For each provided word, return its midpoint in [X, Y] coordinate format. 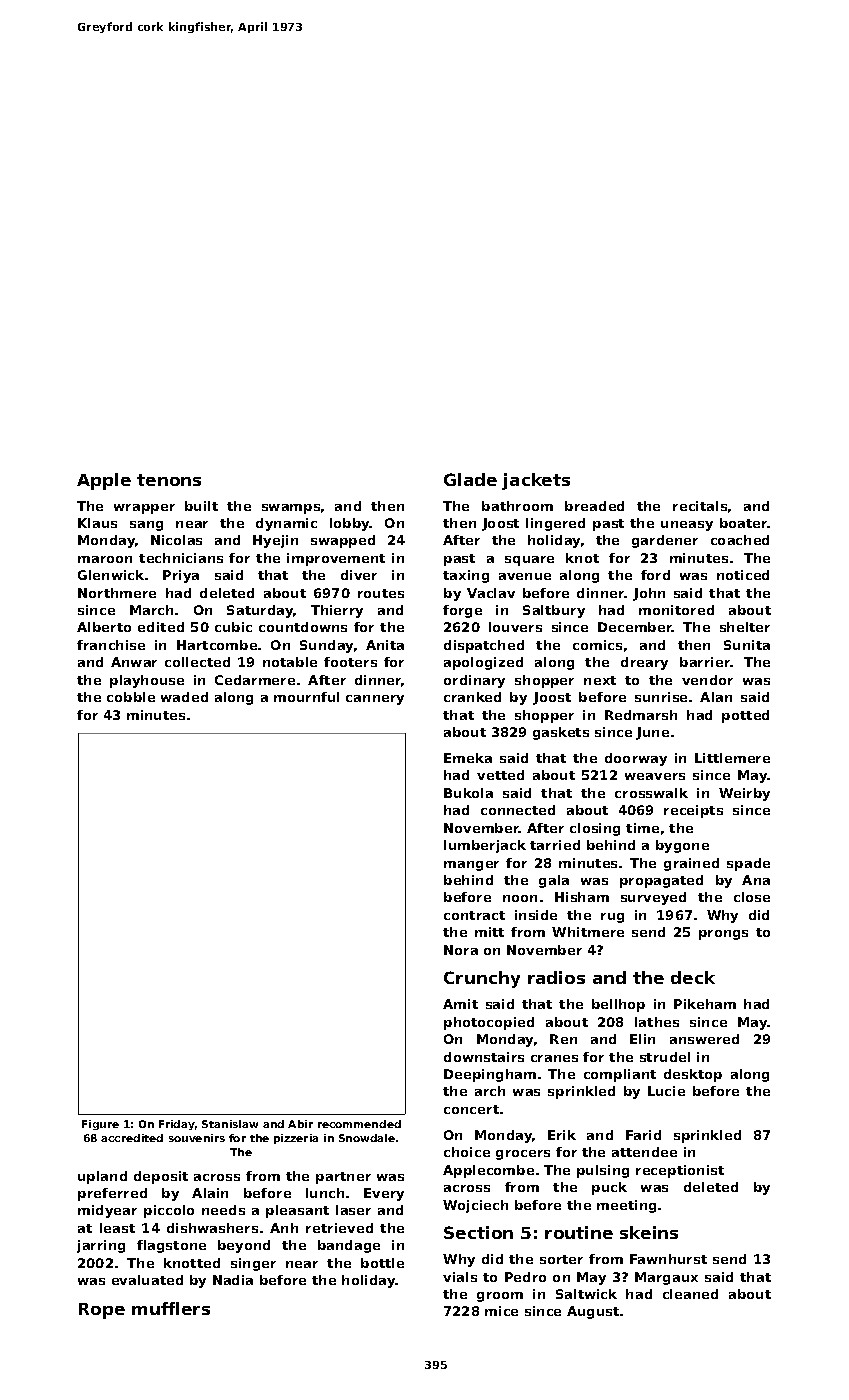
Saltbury [554, 611]
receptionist [680, 1171]
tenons [169, 480]
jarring [101, 1246]
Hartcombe [217, 645]
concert [471, 1109]
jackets [536, 481]
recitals [700, 506]
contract [474, 915]
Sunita [747, 645]
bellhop [618, 1005]
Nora [461, 950]
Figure [100, 1125]
